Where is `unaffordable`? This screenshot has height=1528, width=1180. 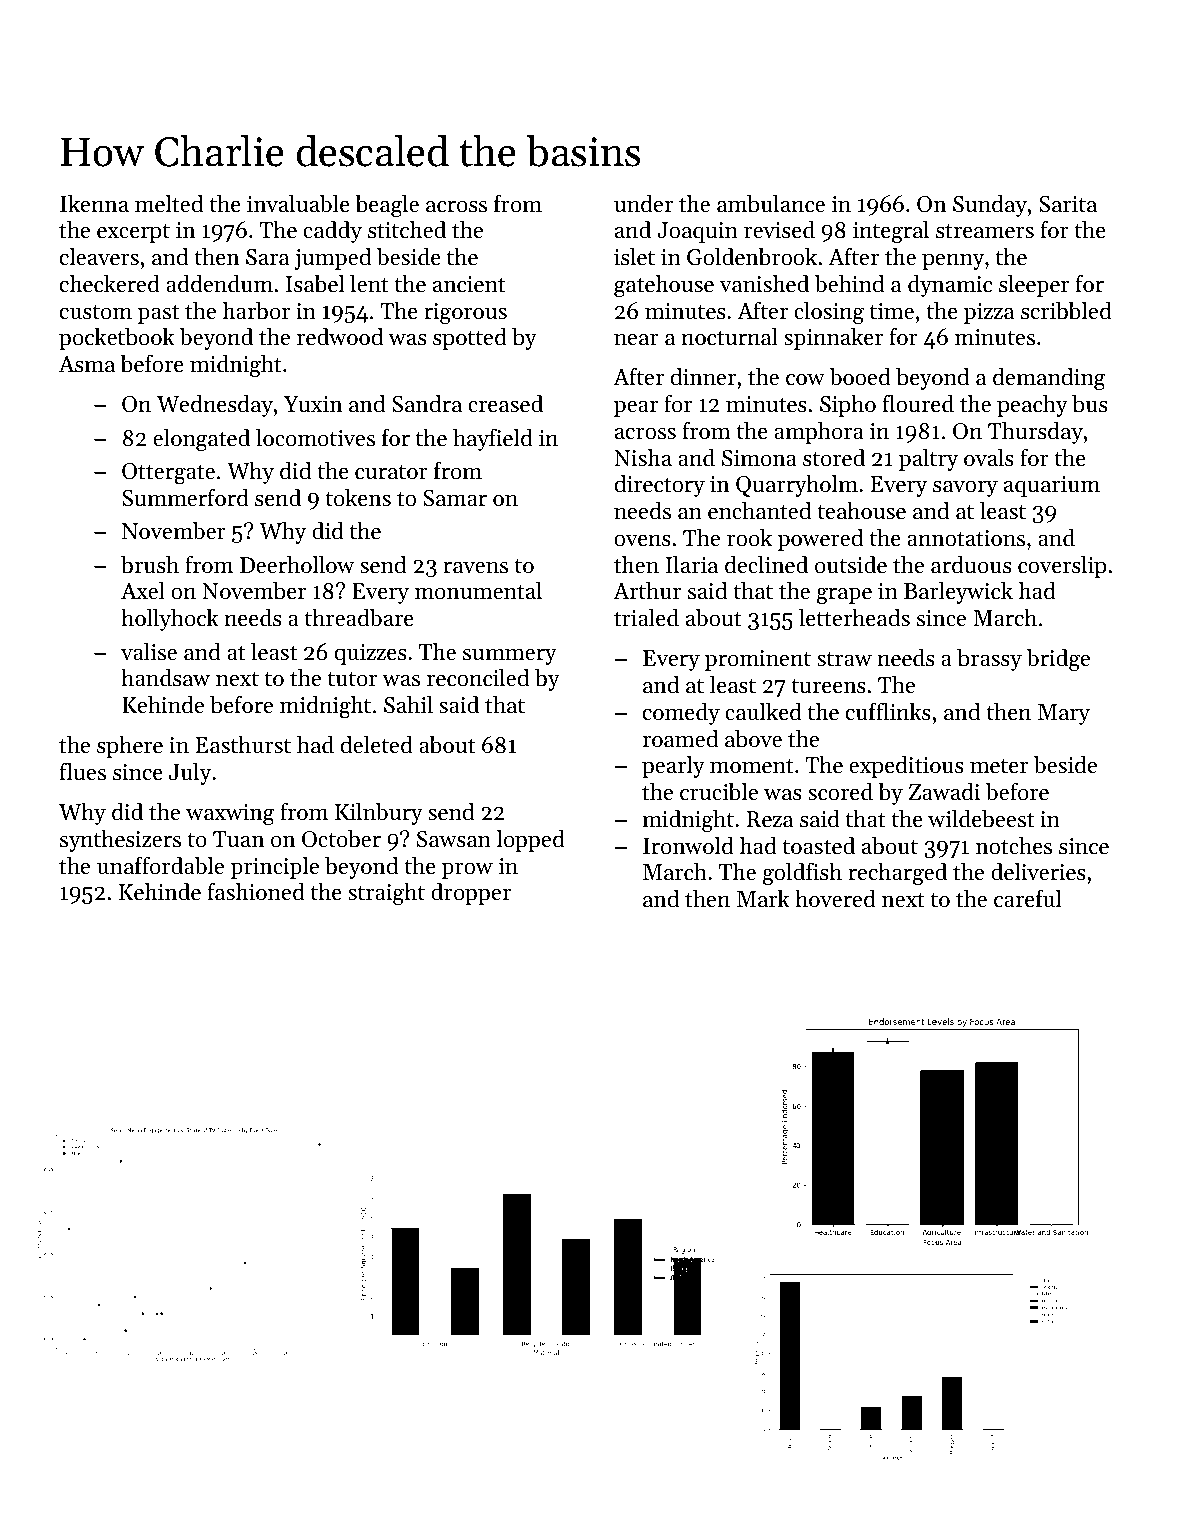
unaffordable is located at coordinates (160, 865).
